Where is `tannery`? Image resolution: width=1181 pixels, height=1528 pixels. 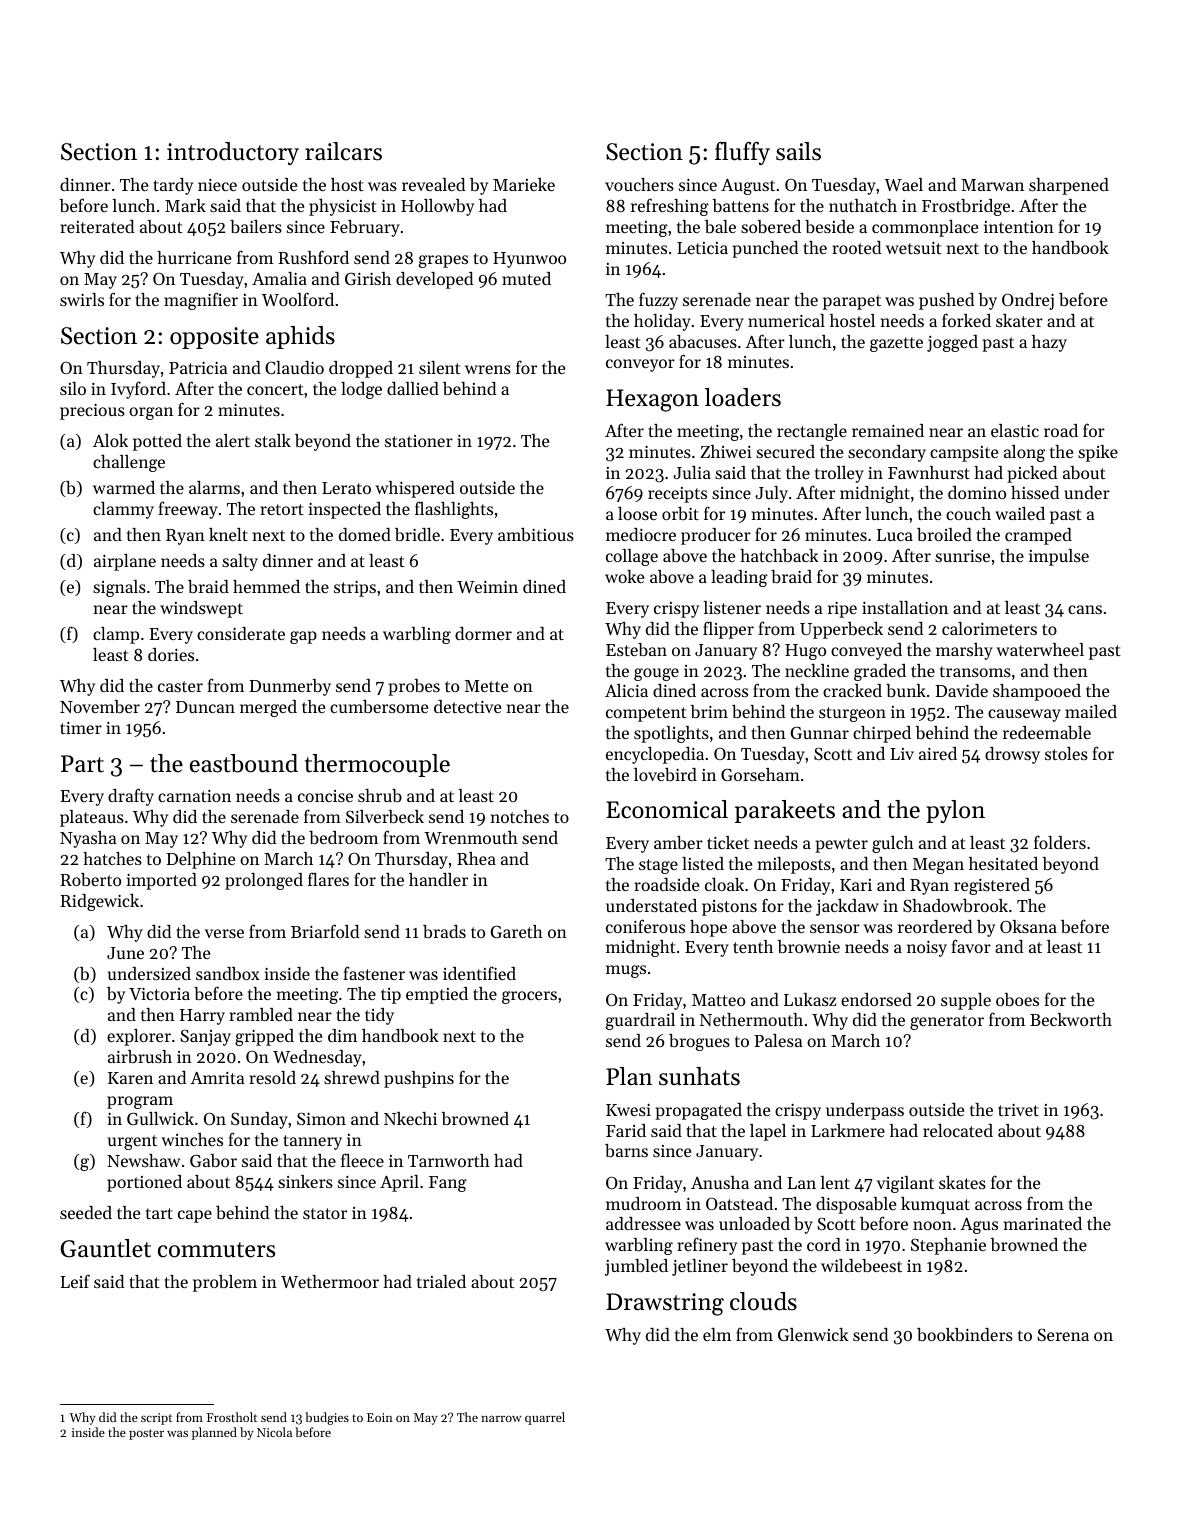 tannery is located at coordinates (312, 1142).
